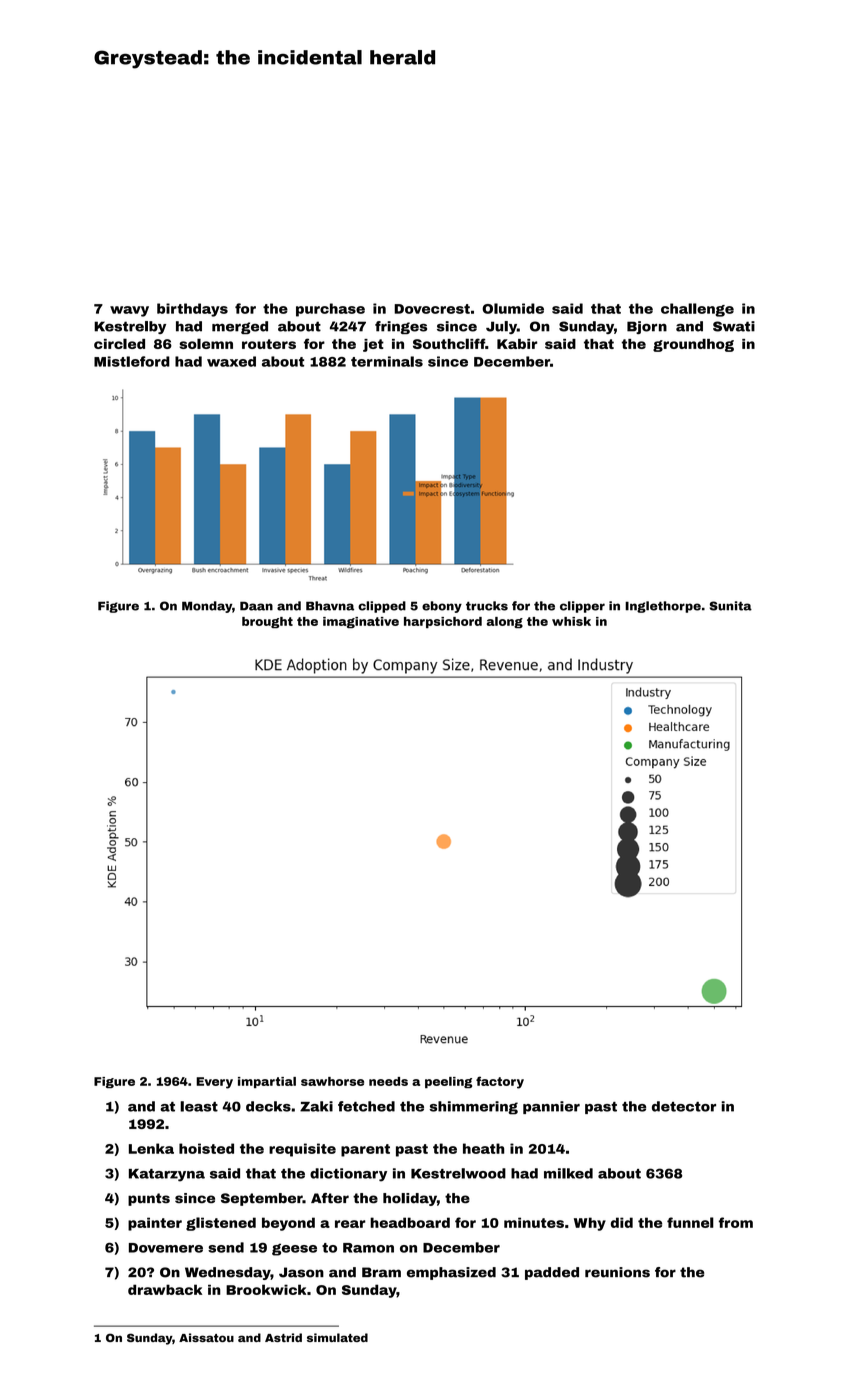  Describe the element at coordinates (149, 1199) in the document. I see `punts` at that location.
